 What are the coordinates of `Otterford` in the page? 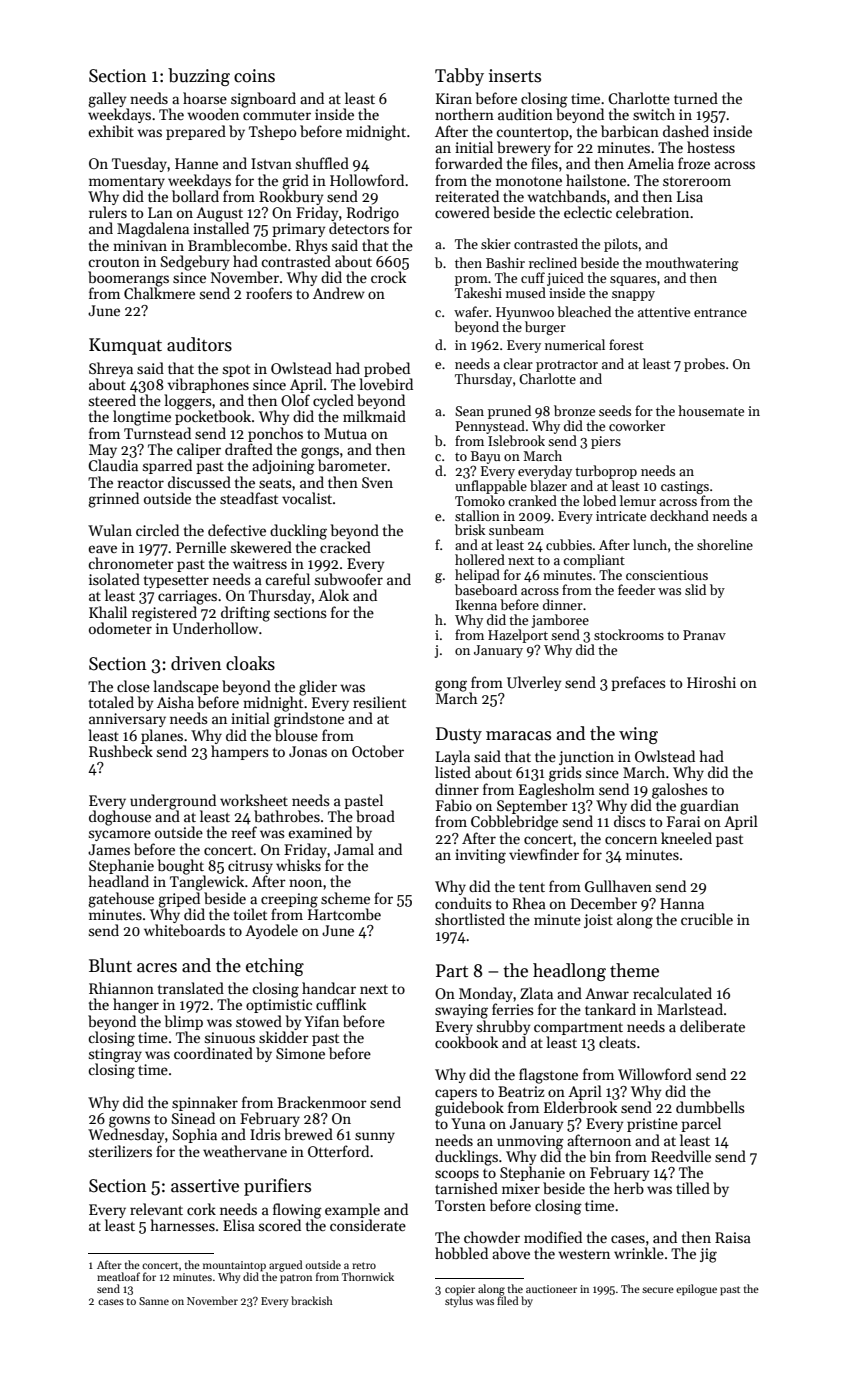 It's located at (338, 1151).
